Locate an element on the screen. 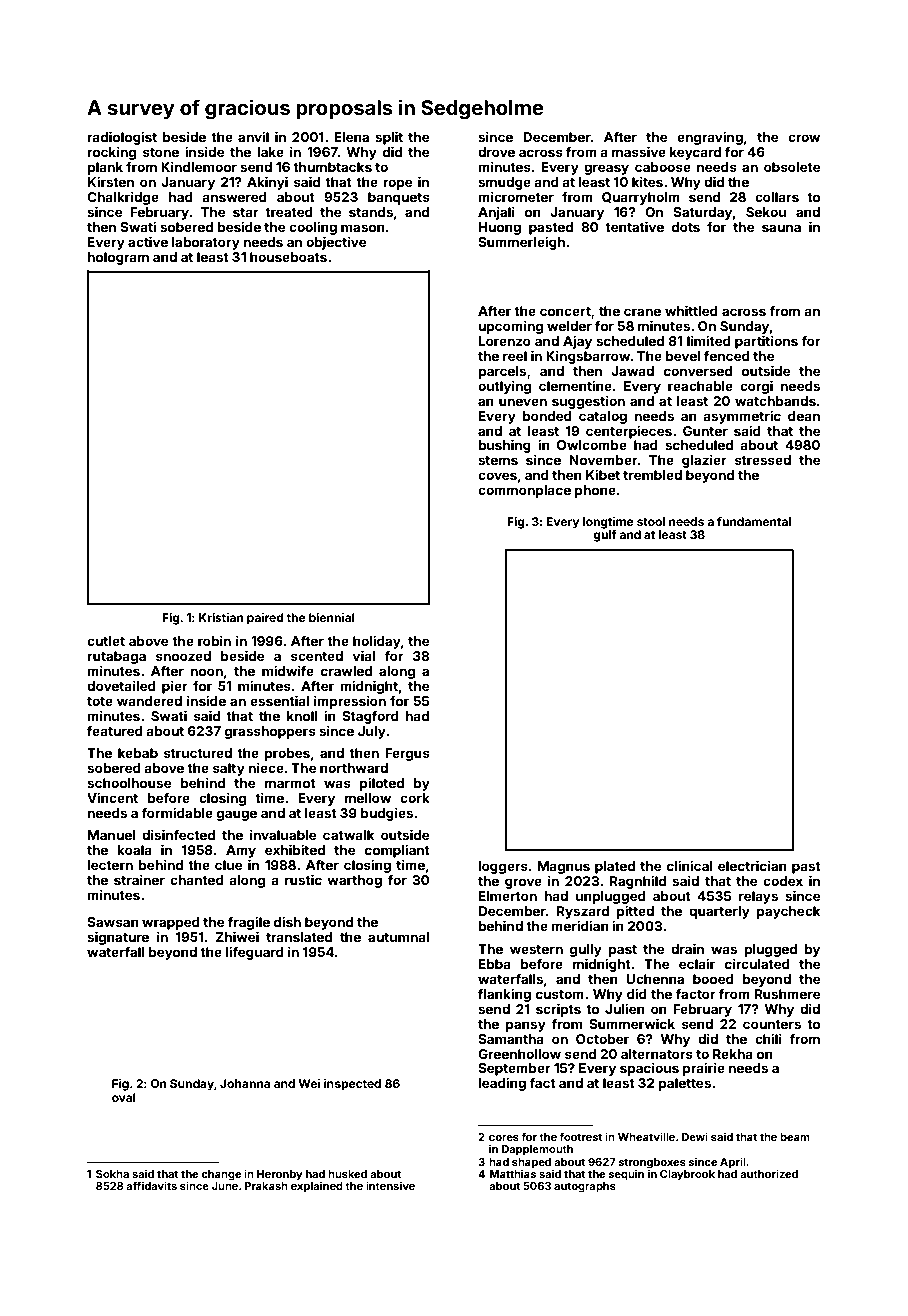  featured is located at coordinates (115, 730).
